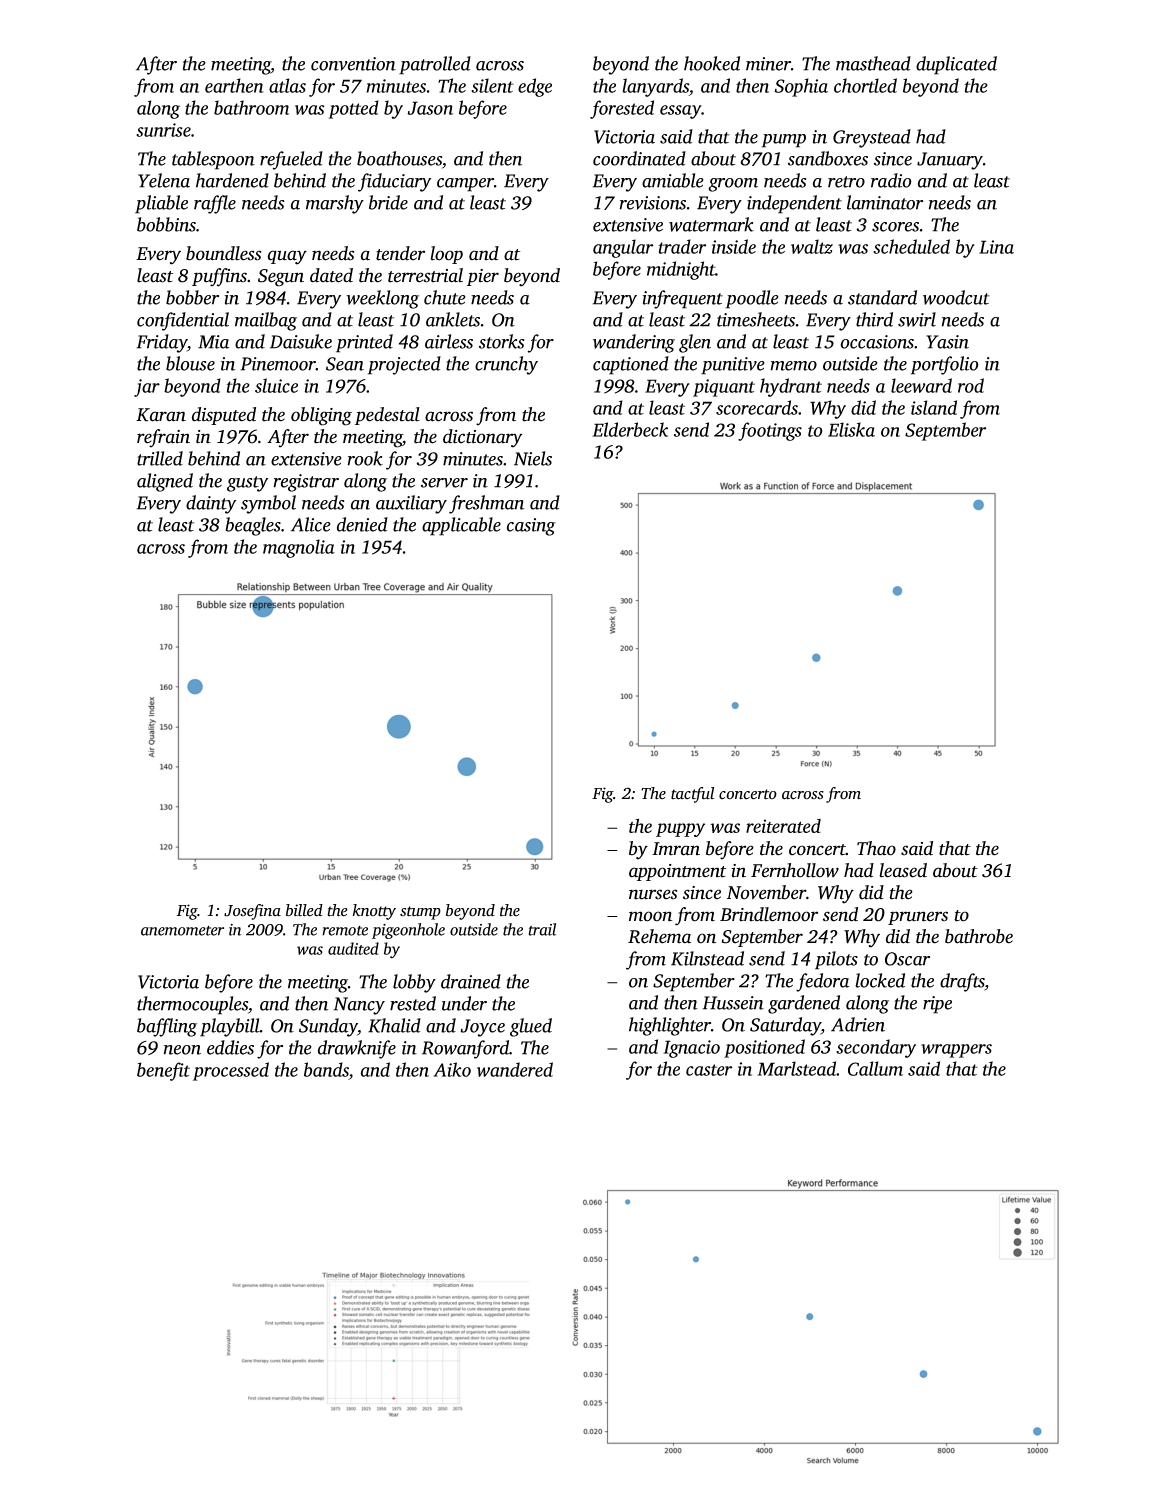  What do you see at coordinates (163, 1071) in the image?
I see `benefit` at bounding box center [163, 1071].
